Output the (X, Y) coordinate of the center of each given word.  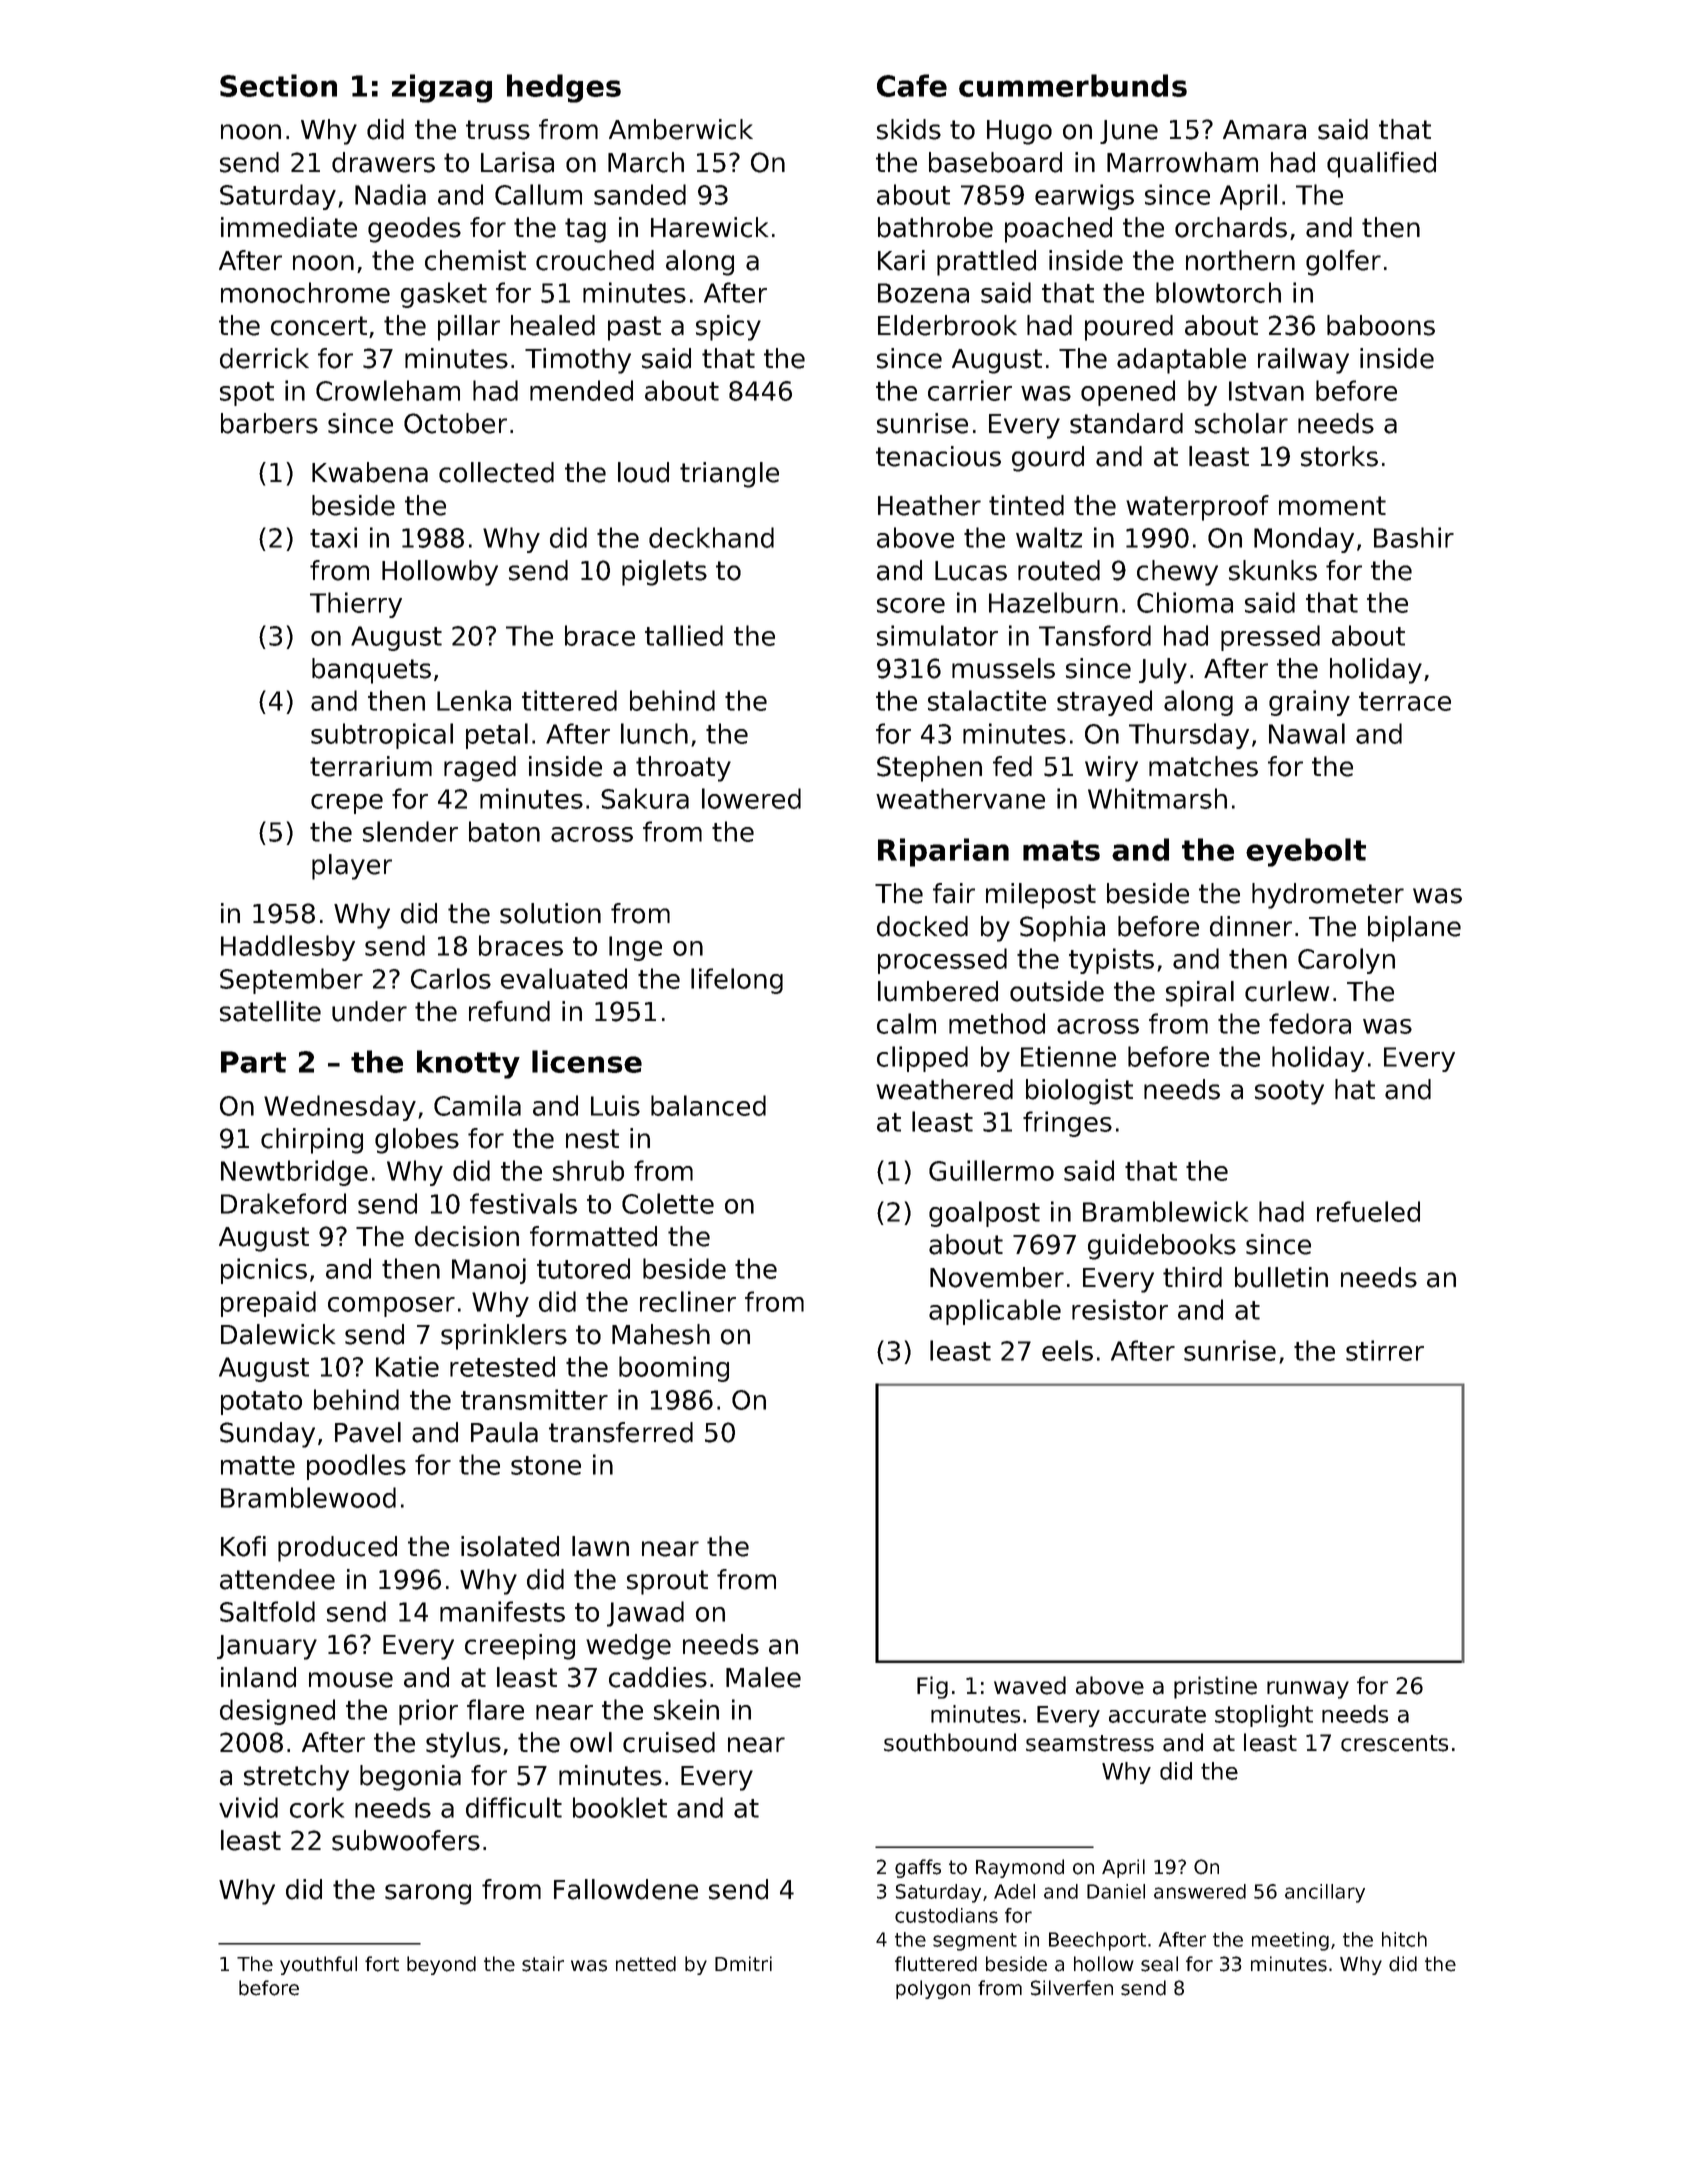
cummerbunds (1073, 85)
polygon (933, 1989)
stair (543, 1964)
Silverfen (1072, 1988)
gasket (444, 295)
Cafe (912, 85)
